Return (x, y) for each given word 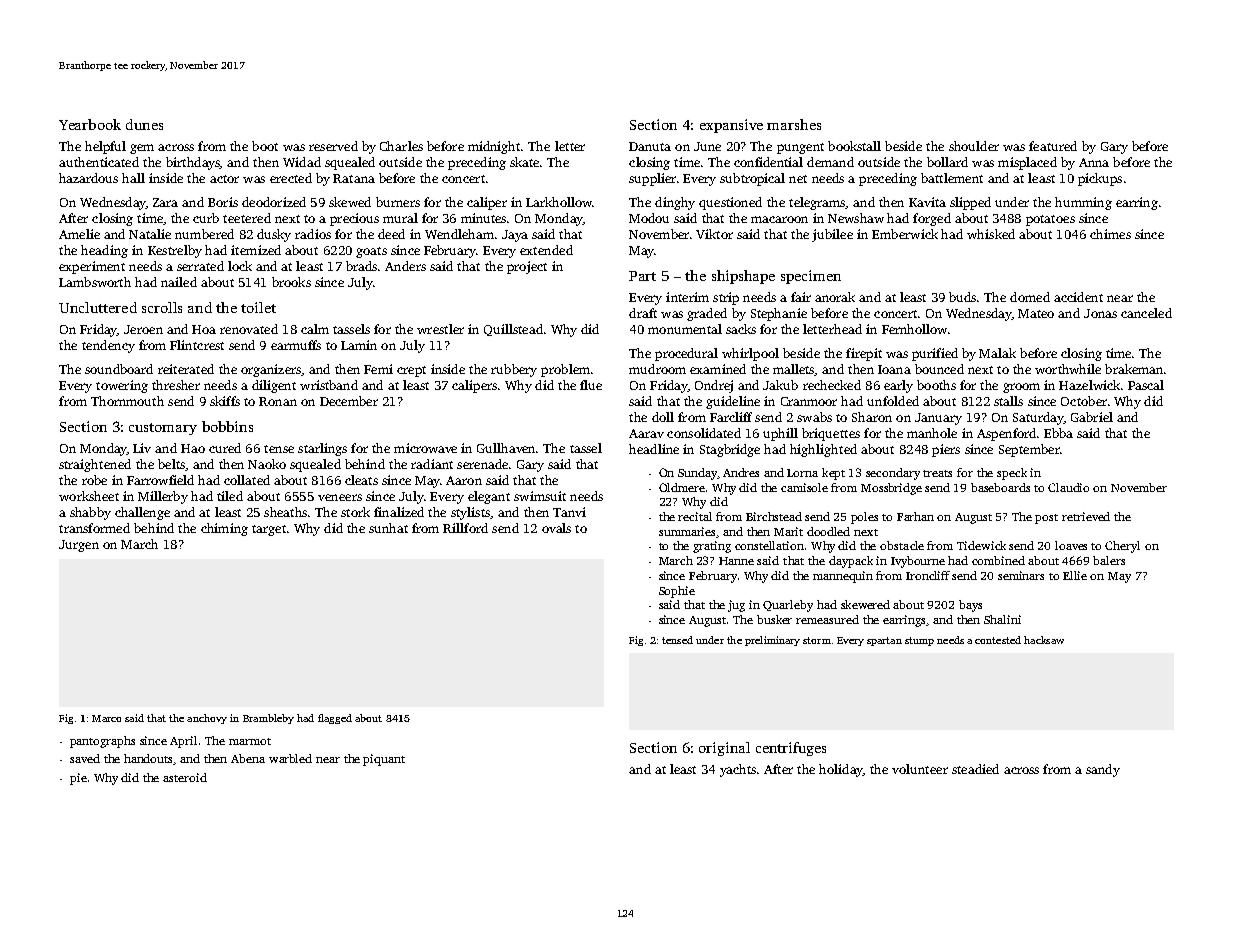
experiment (92, 267)
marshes (794, 124)
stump (919, 641)
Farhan (915, 516)
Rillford (465, 528)
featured (1053, 146)
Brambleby (268, 719)
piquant (384, 760)
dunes (144, 124)
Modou (649, 218)
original (724, 749)
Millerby (163, 497)
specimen (811, 277)
